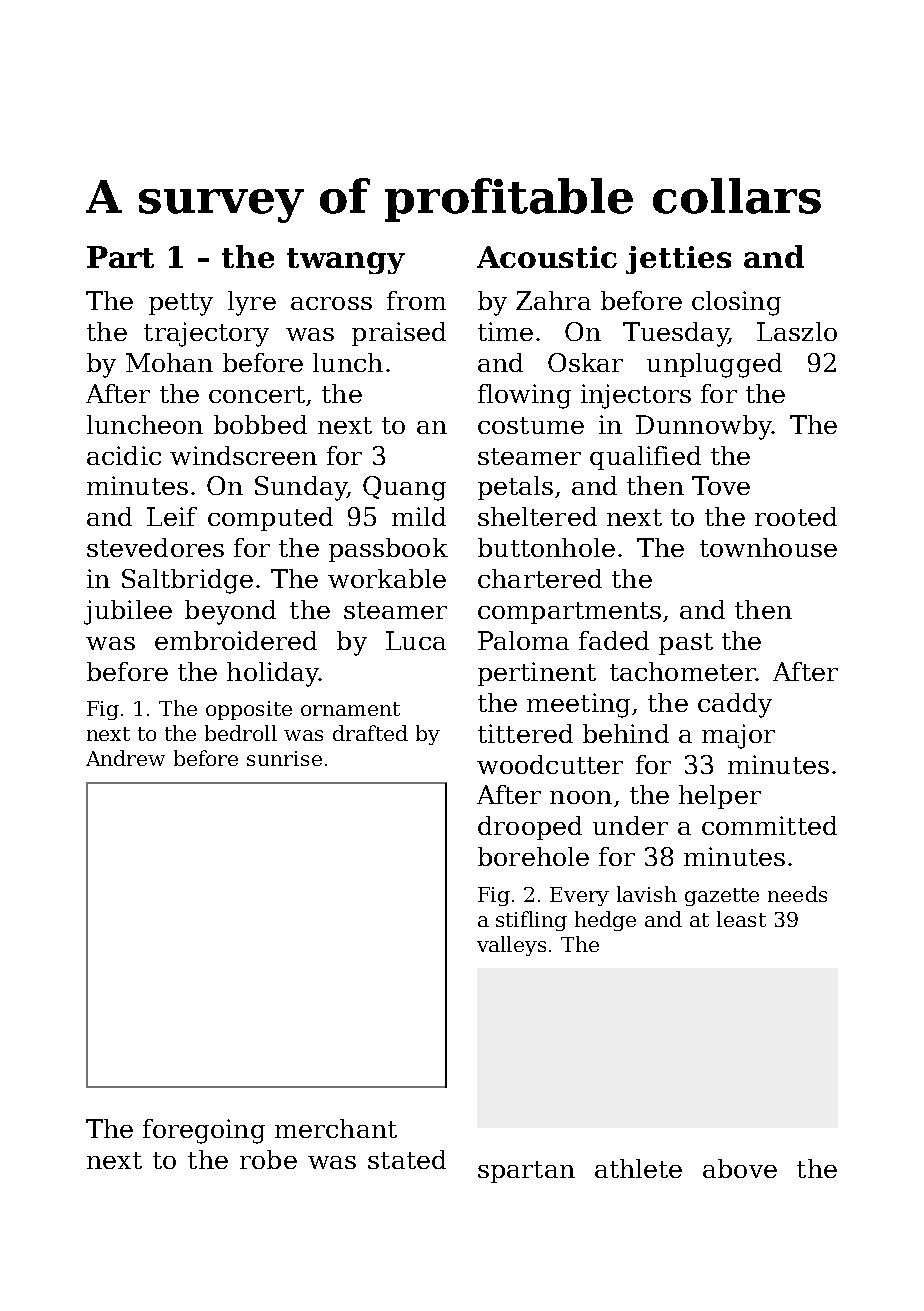  What do you see at coordinates (505, 331) in the screenshot?
I see `time` at bounding box center [505, 331].
